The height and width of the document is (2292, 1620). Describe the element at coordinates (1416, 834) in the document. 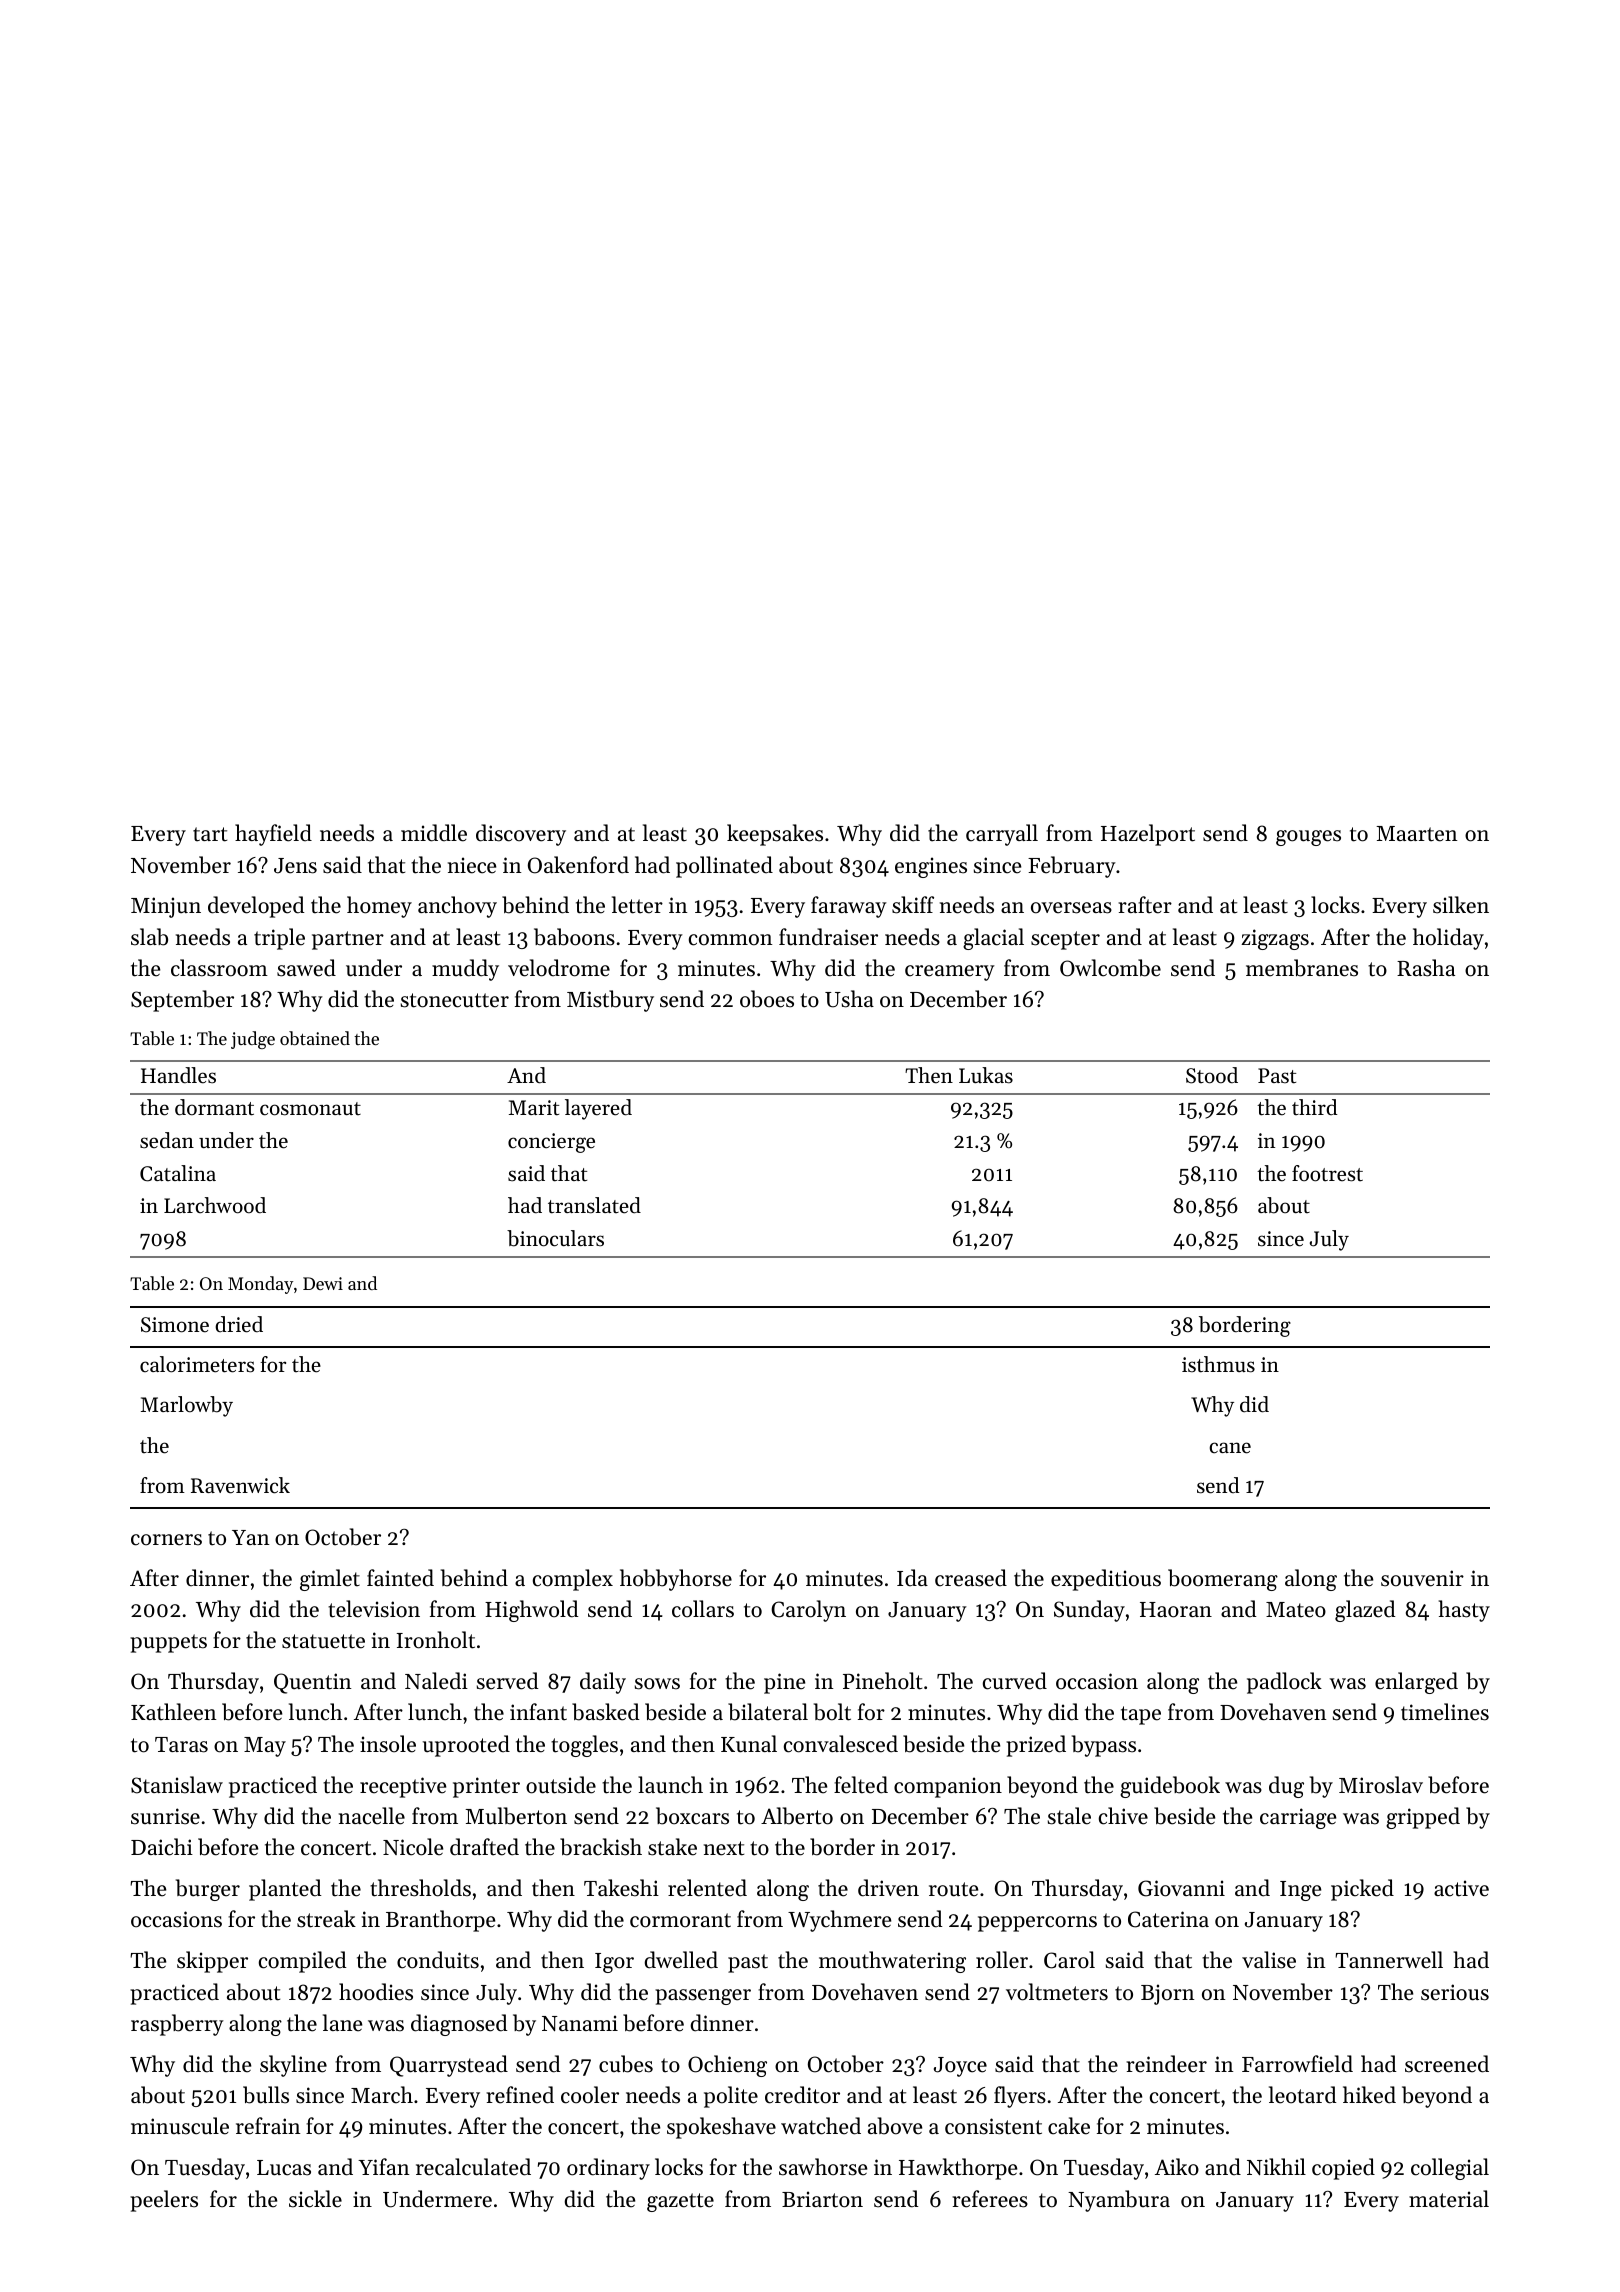

I see `Maarten` at that location.
